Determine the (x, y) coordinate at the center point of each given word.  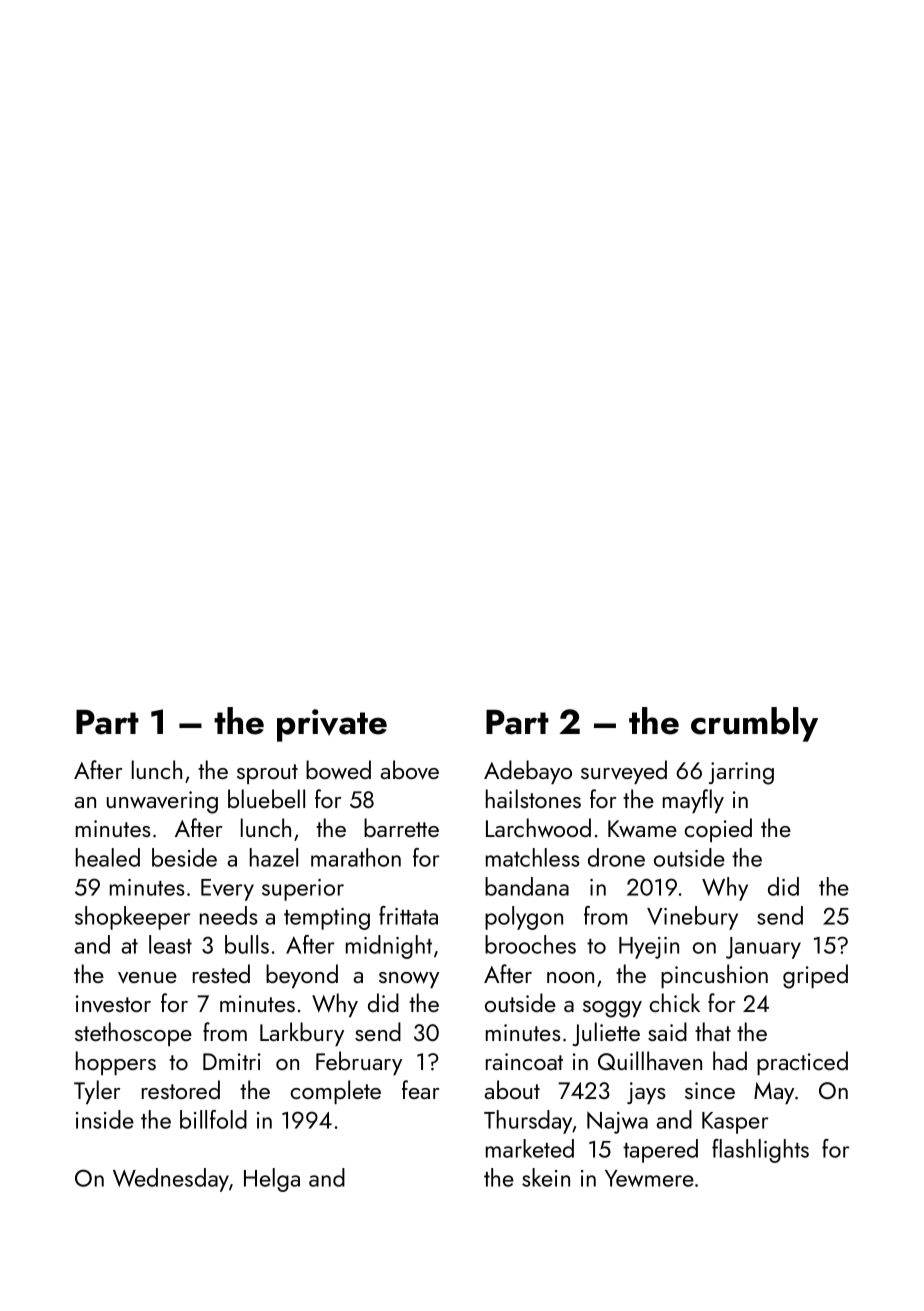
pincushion (714, 976)
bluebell (266, 798)
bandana (527, 886)
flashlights (760, 1151)
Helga (272, 1180)
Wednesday (171, 1180)
